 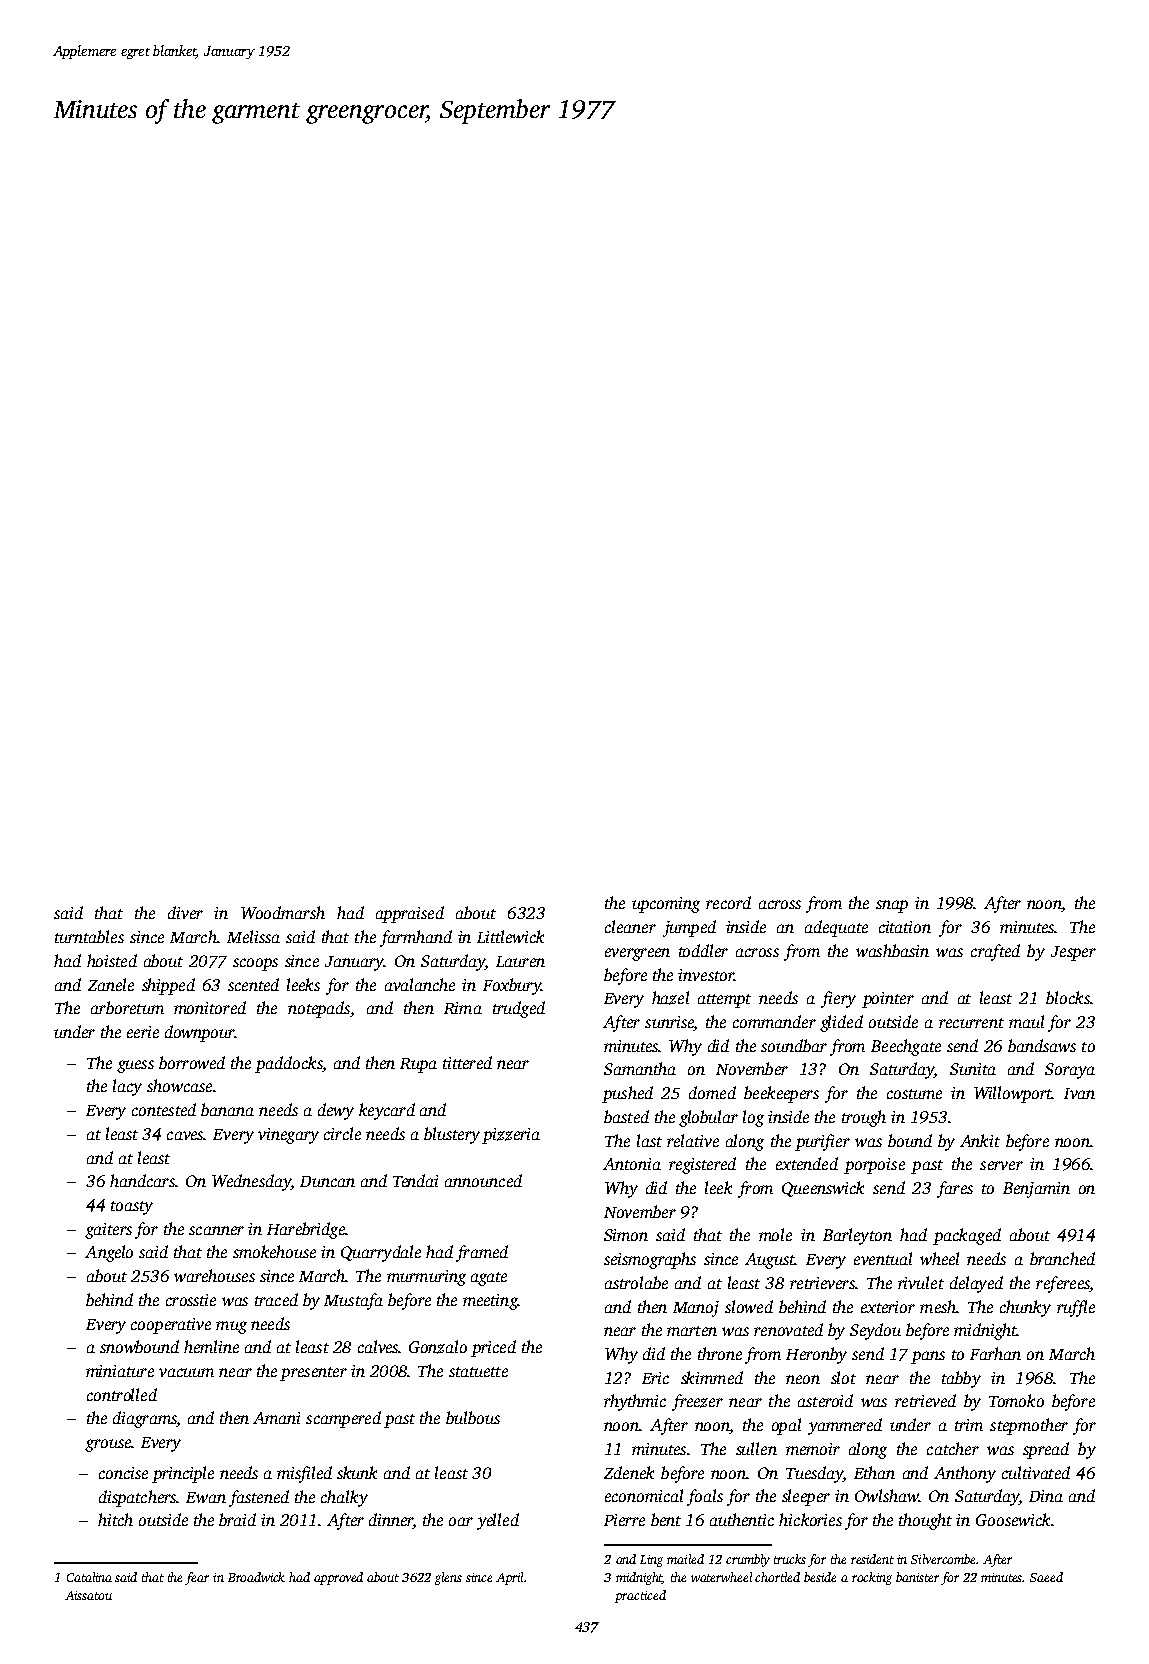 What do you see at coordinates (666, 1519) in the page?
I see `bent` at bounding box center [666, 1519].
